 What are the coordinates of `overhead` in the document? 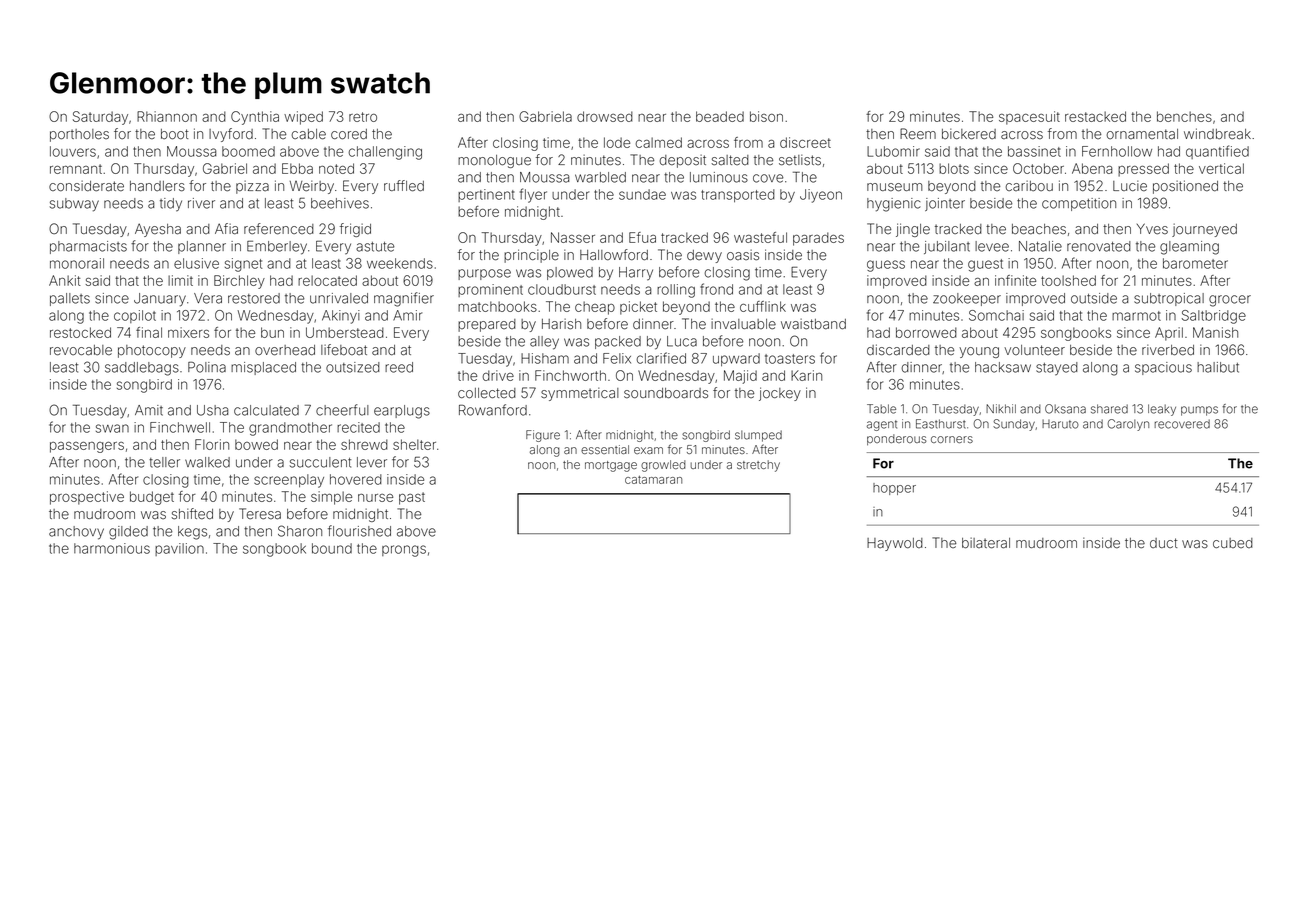 It's located at (285, 350).
